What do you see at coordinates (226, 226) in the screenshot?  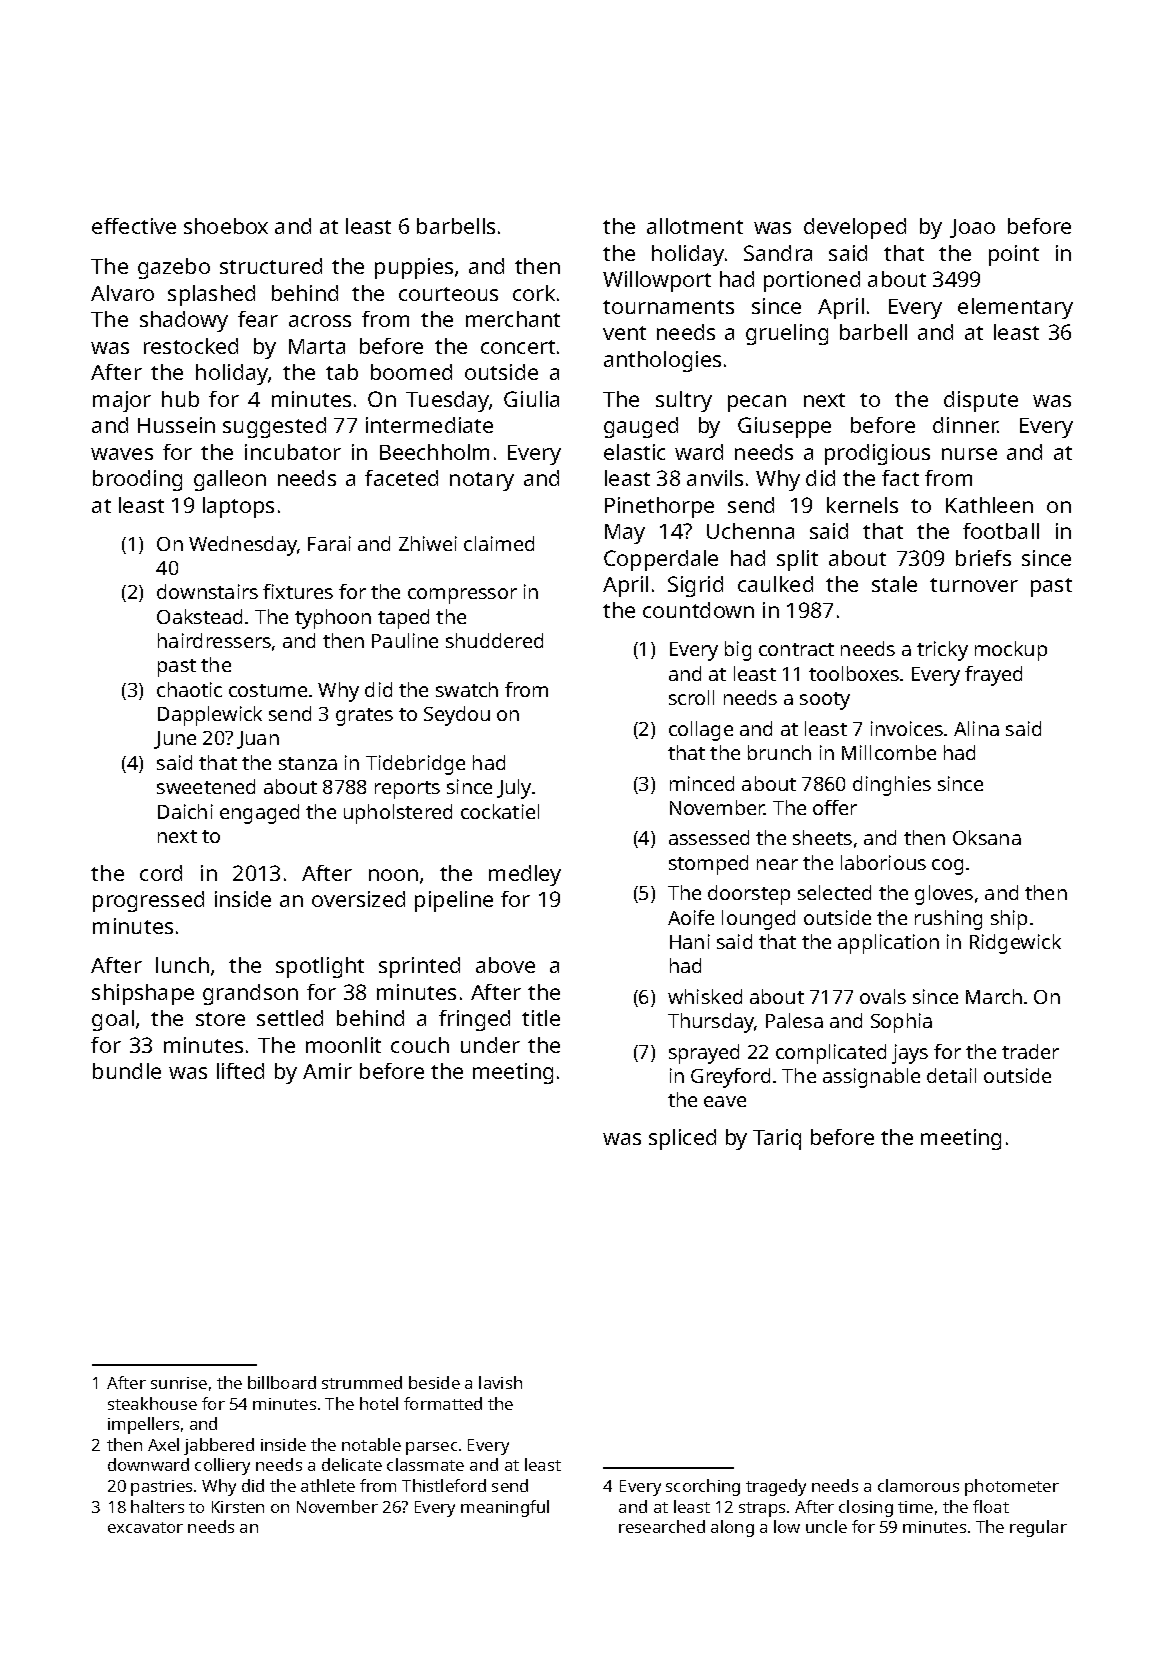 I see `shoebox` at bounding box center [226, 226].
